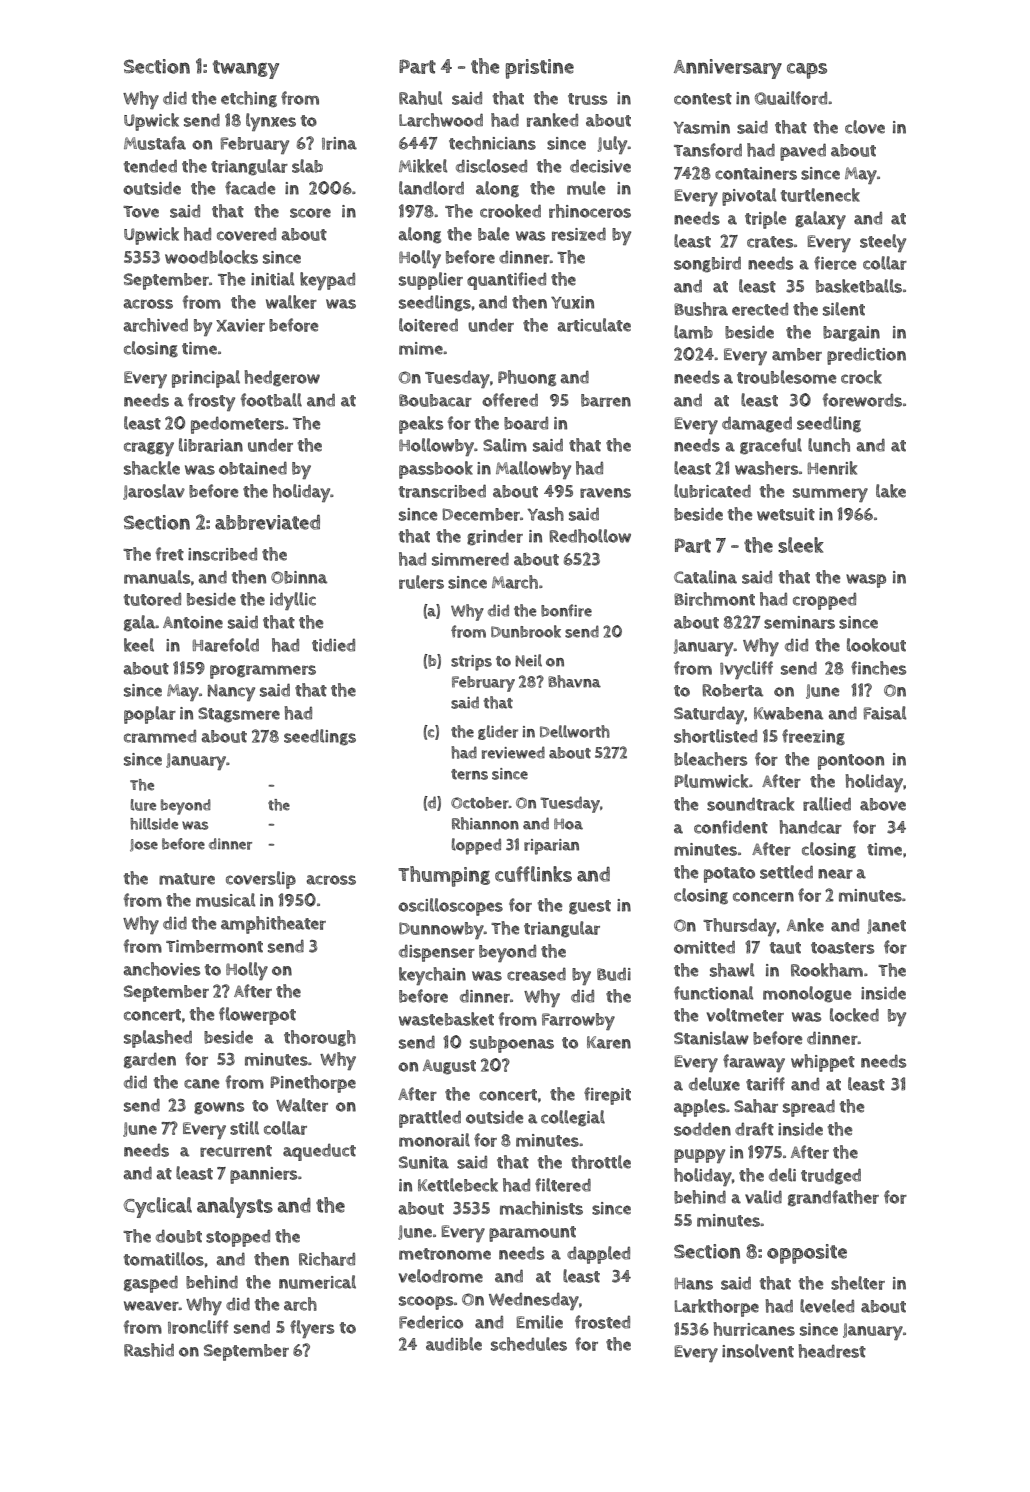  Describe the element at coordinates (878, 668) in the image. I see `finches` at that location.
